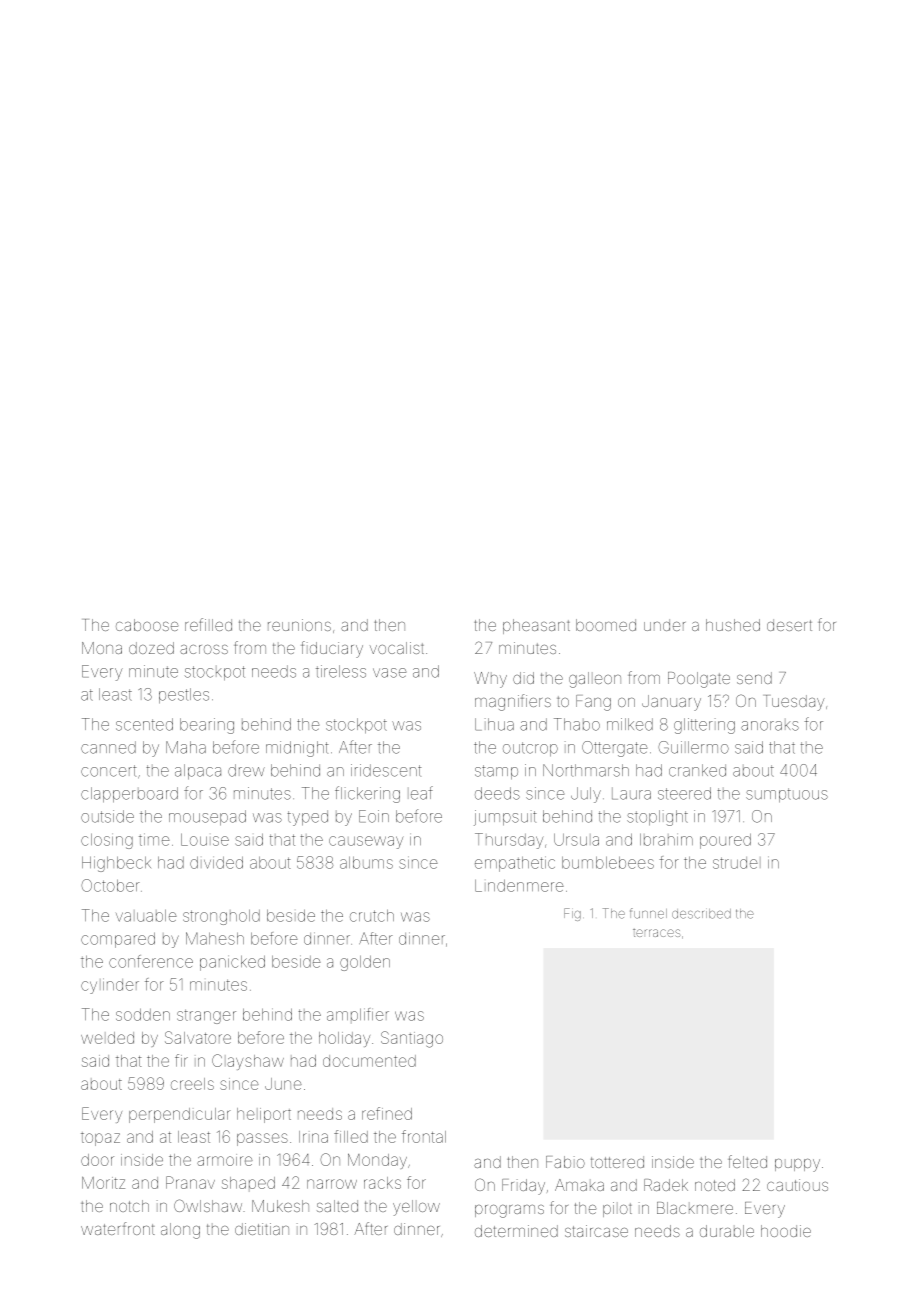 This screenshot has width=924, height=1308. I want to click on Why, so click(490, 680).
